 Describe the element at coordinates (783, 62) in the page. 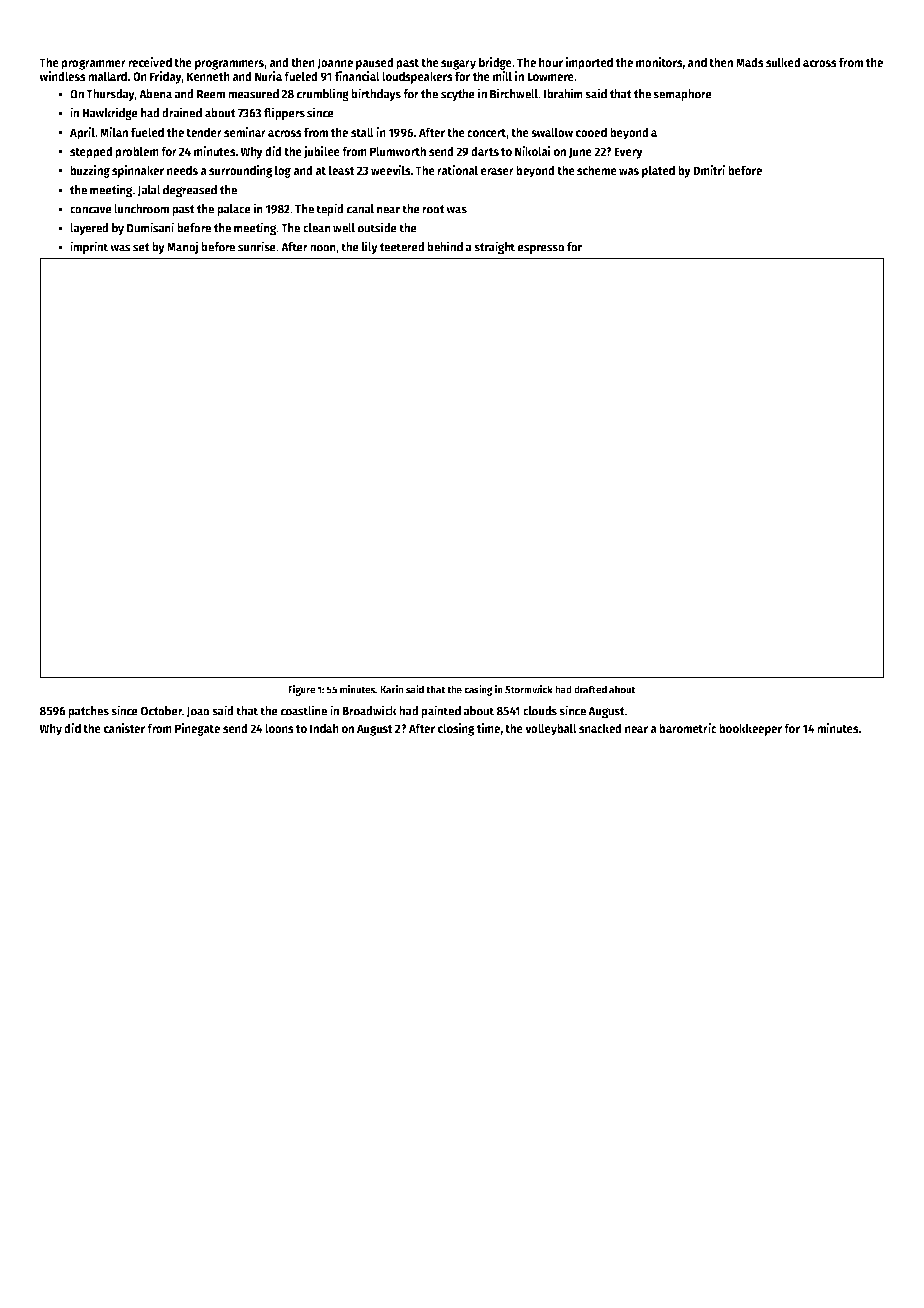

I see `sulked` at that location.
